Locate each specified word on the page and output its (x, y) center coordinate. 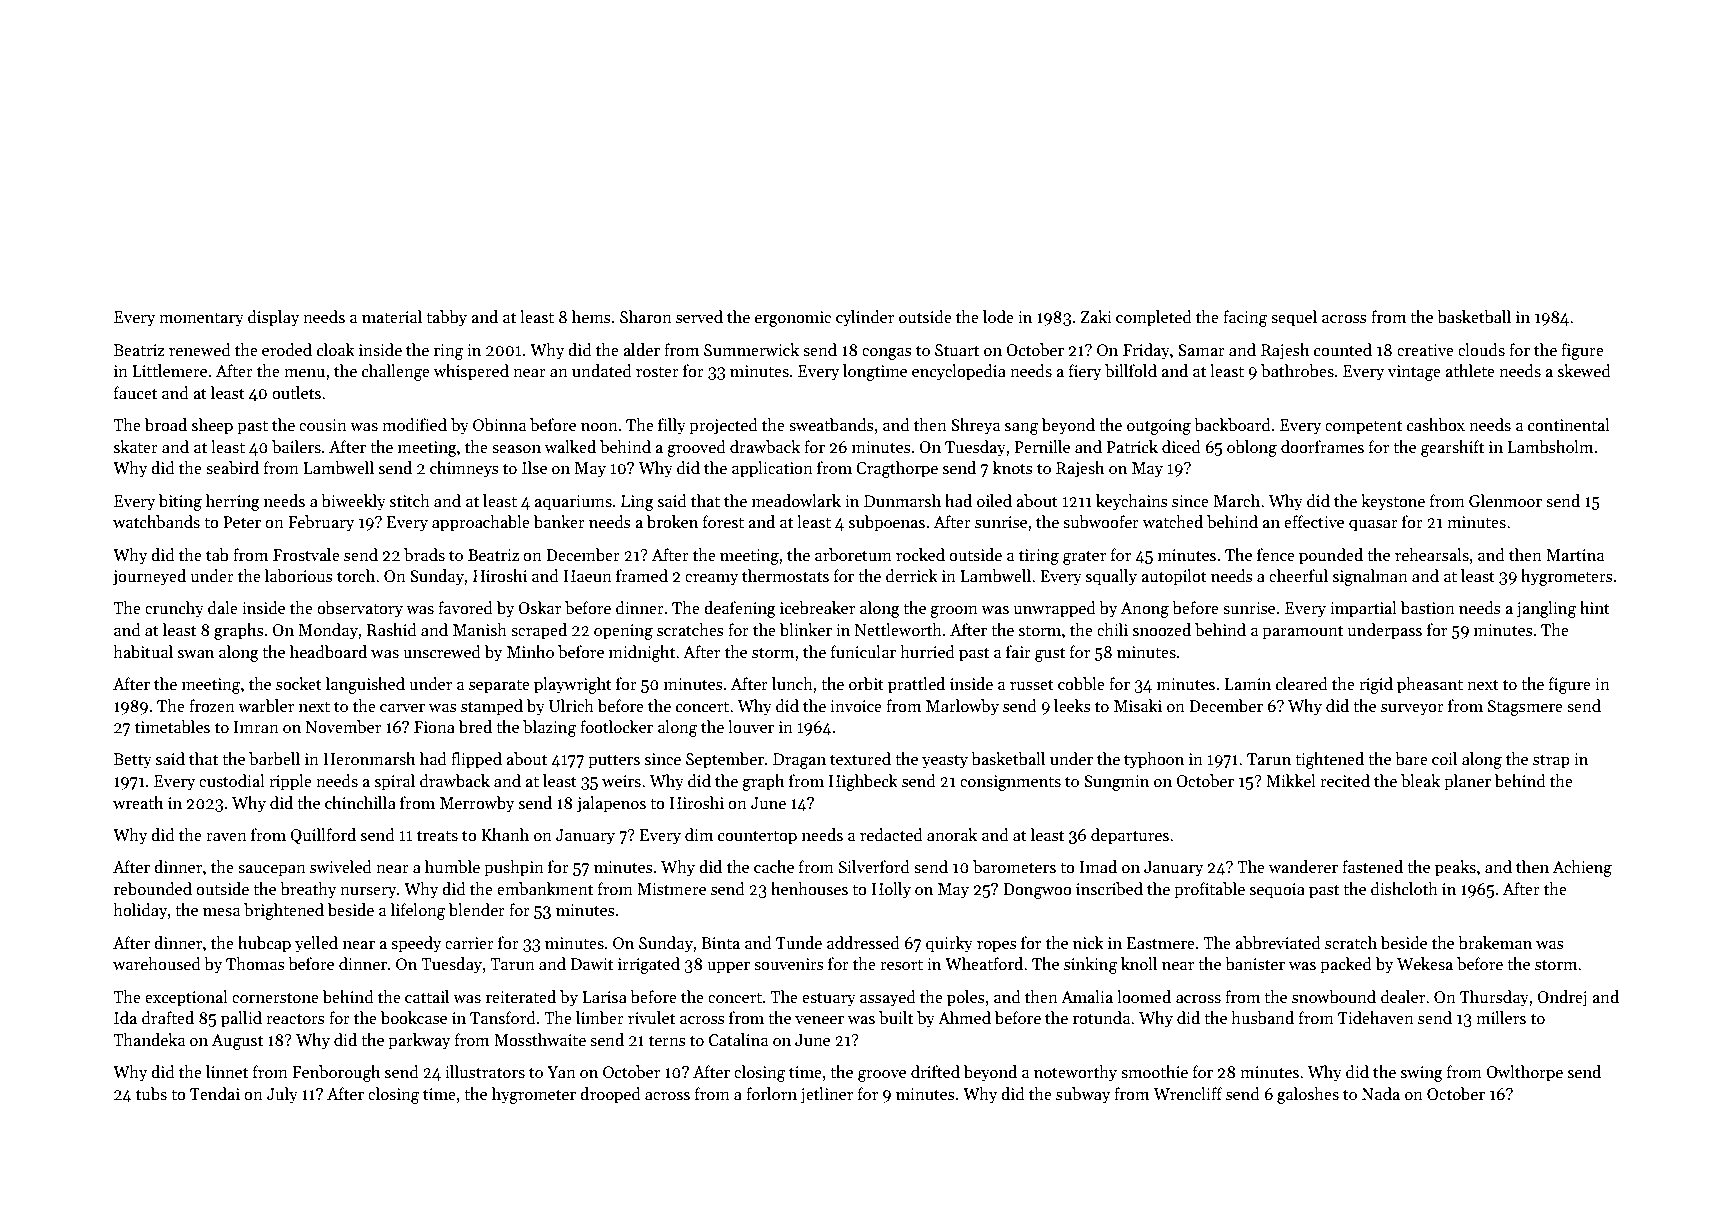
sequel (1294, 318)
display (273, 318)
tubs (151, 1094)
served (699, 316)
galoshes (1308, 1095)
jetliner (826, 1095)
